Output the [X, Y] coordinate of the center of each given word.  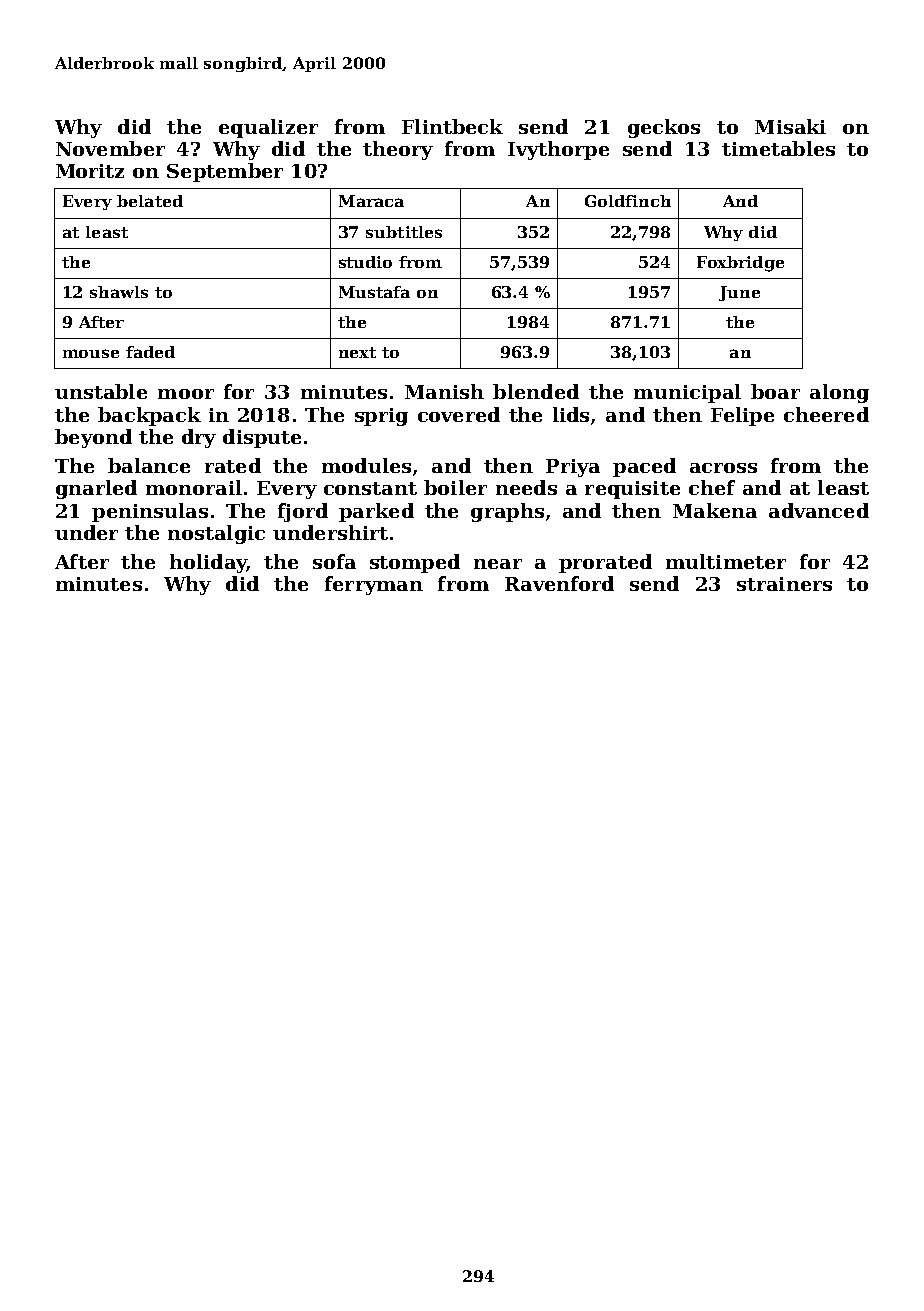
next [357, 352]
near [498, 564]
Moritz [90, 171]
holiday [208, 563]
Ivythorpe [558, 150]
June [739, 293]
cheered [826, 414]
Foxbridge [740, 264]
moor [186, 394]
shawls [119, 292]
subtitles [404, 232]
